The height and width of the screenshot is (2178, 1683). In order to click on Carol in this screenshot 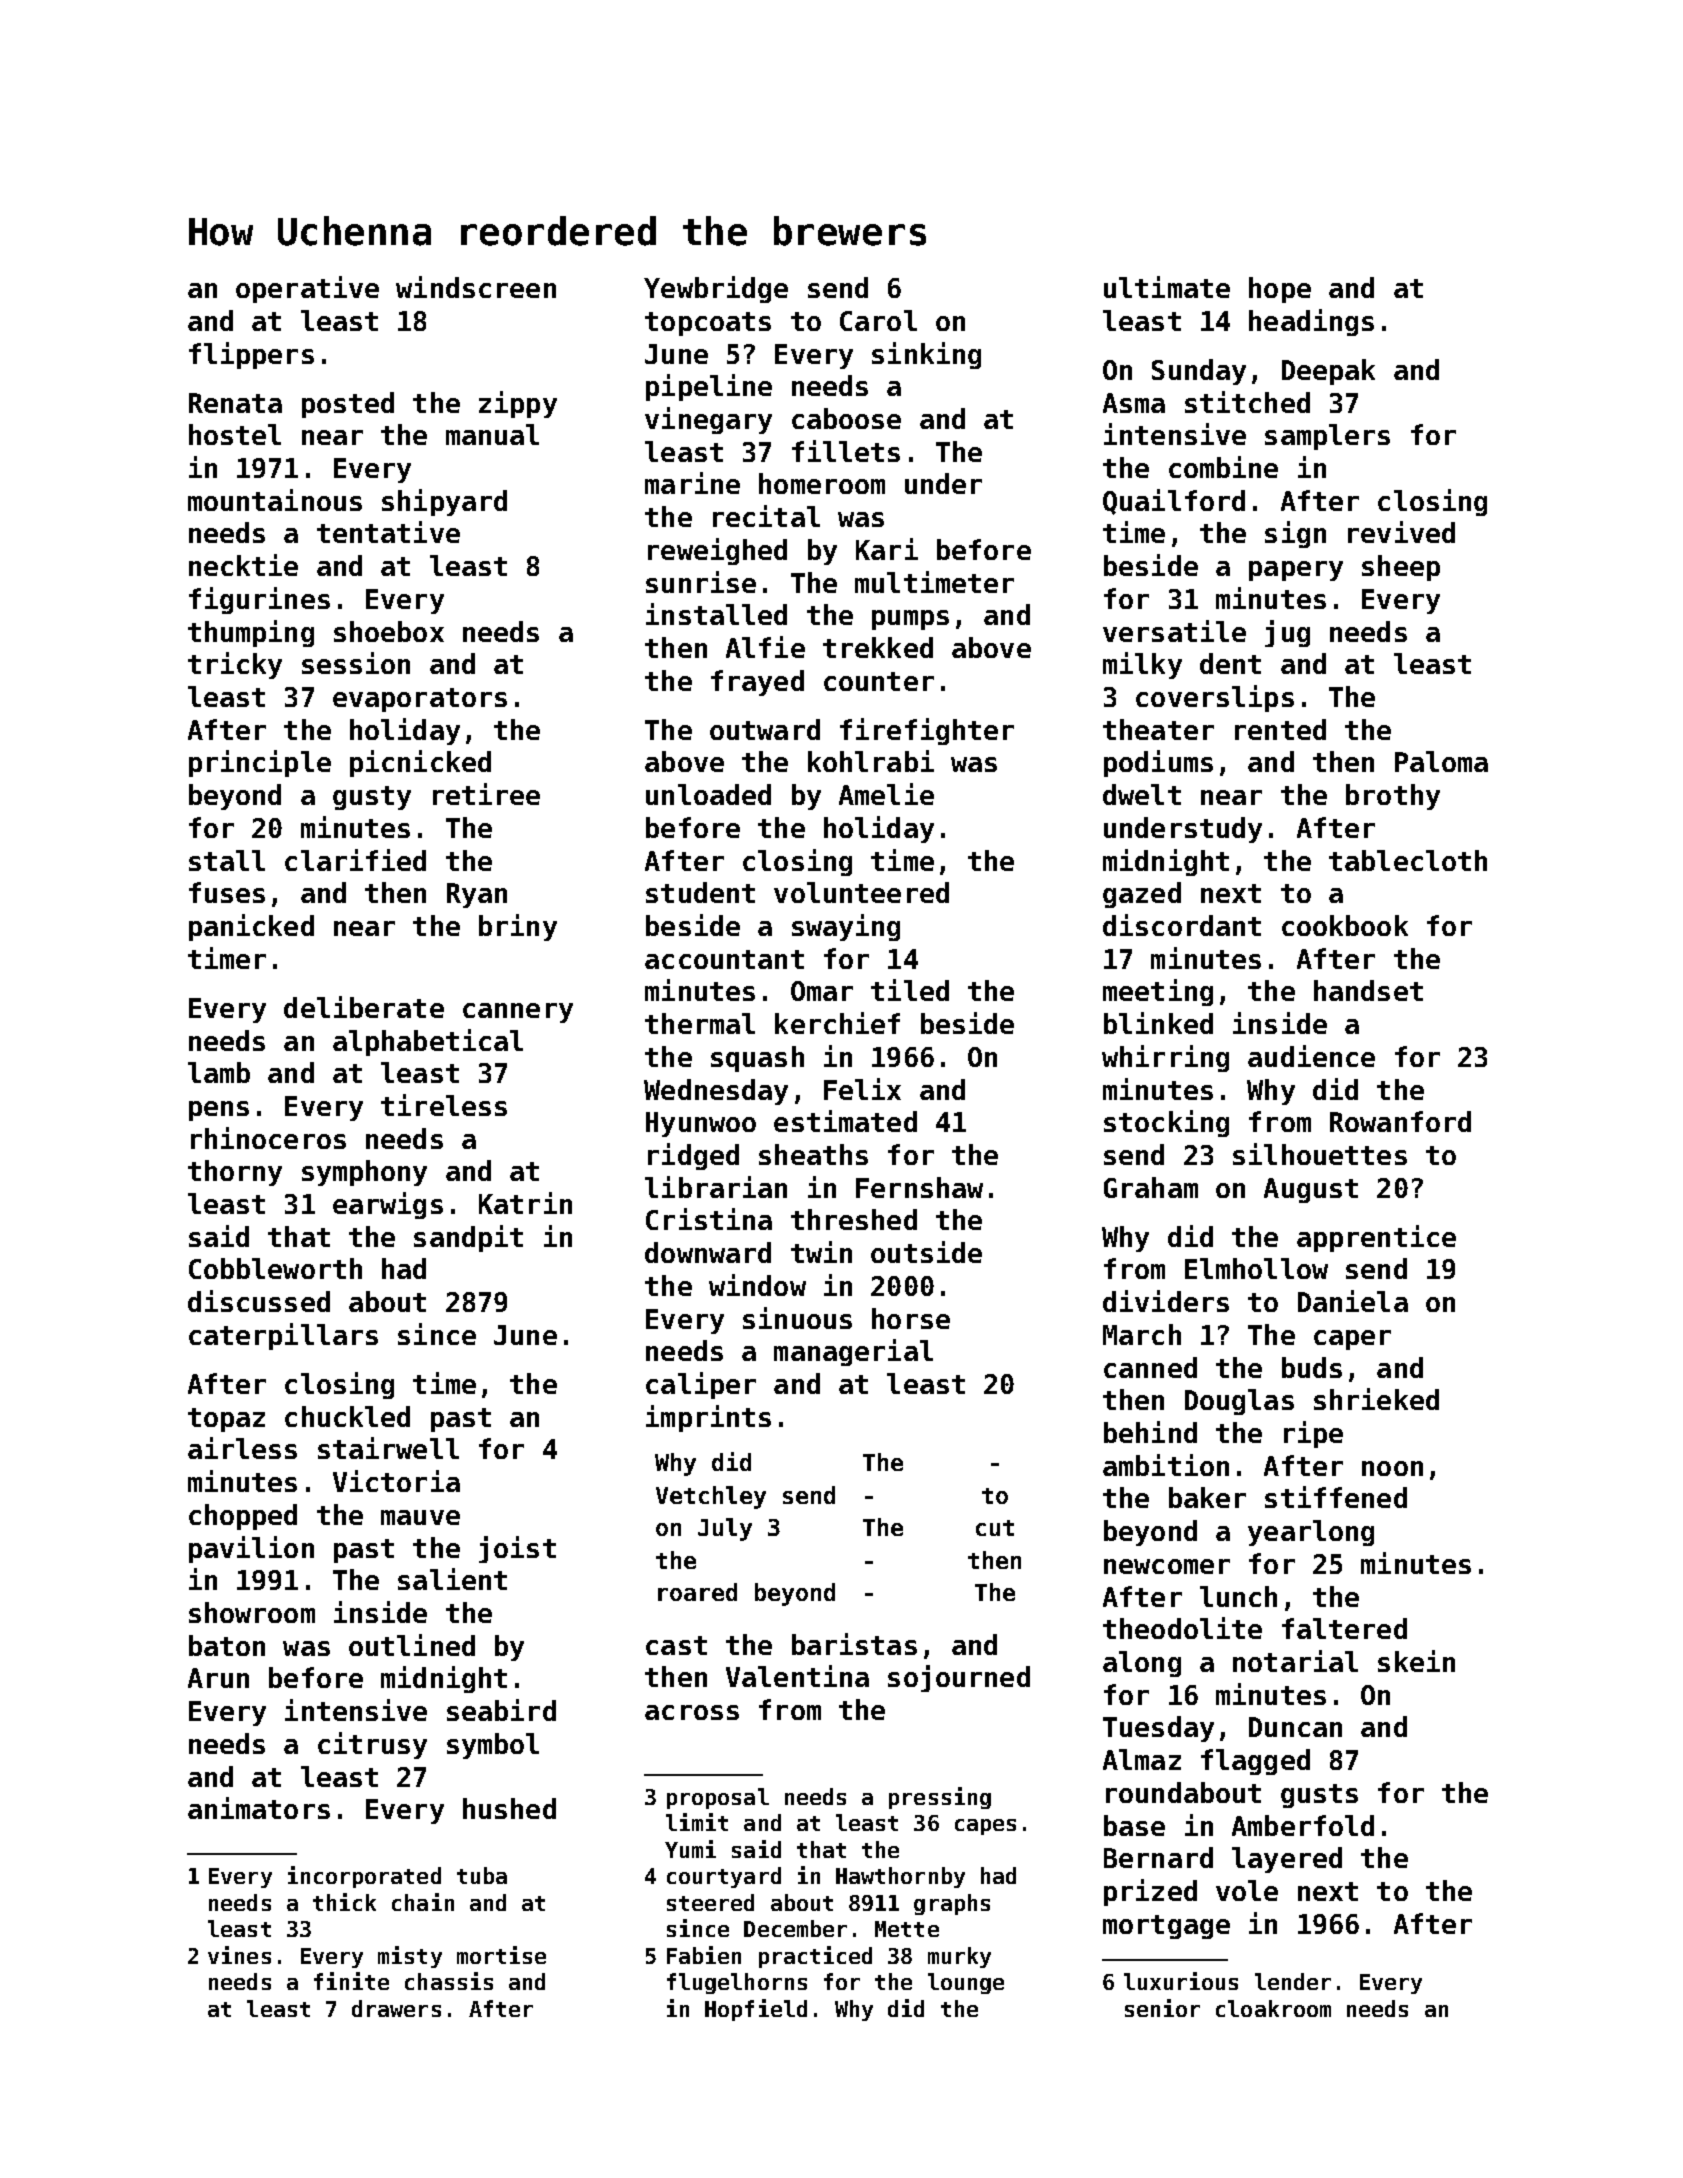, I will do `click(878, 320)`.
